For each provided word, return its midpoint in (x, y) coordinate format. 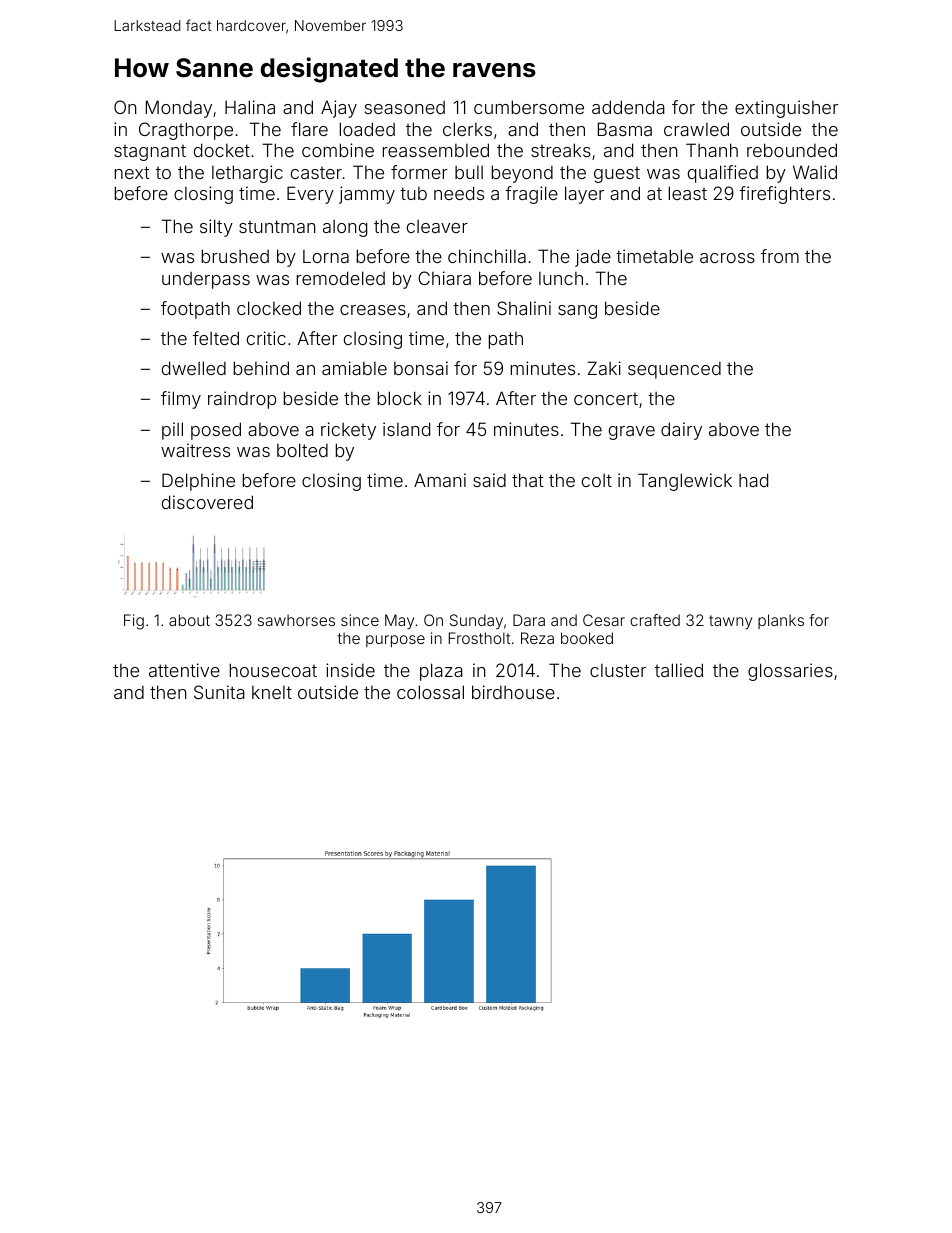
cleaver (437, 226)
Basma (625, 129)
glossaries (790, 672)
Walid (815, 172)
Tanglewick (685, 482)
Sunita (219, 692)
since (360, 620)
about (189, 620)
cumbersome (529, 107)
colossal (430, 692)
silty (216, 228)
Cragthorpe (186, 131)
